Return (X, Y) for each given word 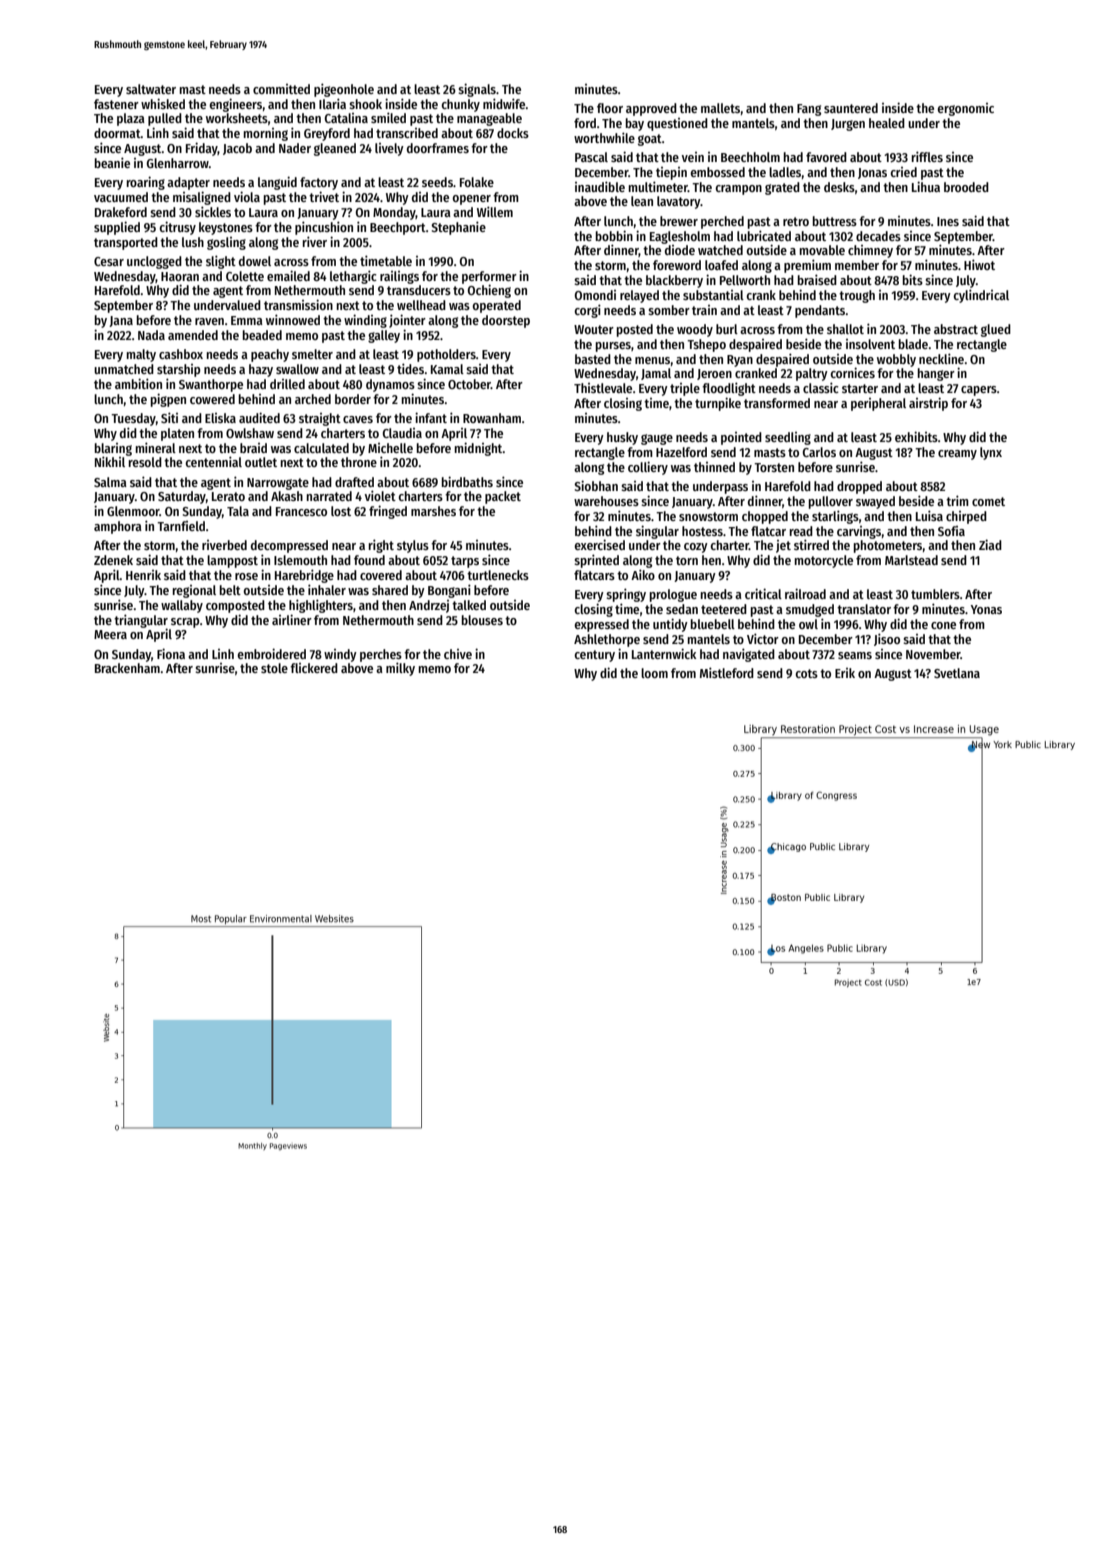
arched (313, 399)
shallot (845, 329)
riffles (927, 156)
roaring (146, 183)
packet (503, 497)
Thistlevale (603, 388)
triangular (141, 621)
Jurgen (848, 125)
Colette (245, 276)
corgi (587, 311)
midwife (504, 103)
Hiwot (979, 264)
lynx (991, 453)
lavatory (679, 202)
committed (281, 89)
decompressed (289, 546)
